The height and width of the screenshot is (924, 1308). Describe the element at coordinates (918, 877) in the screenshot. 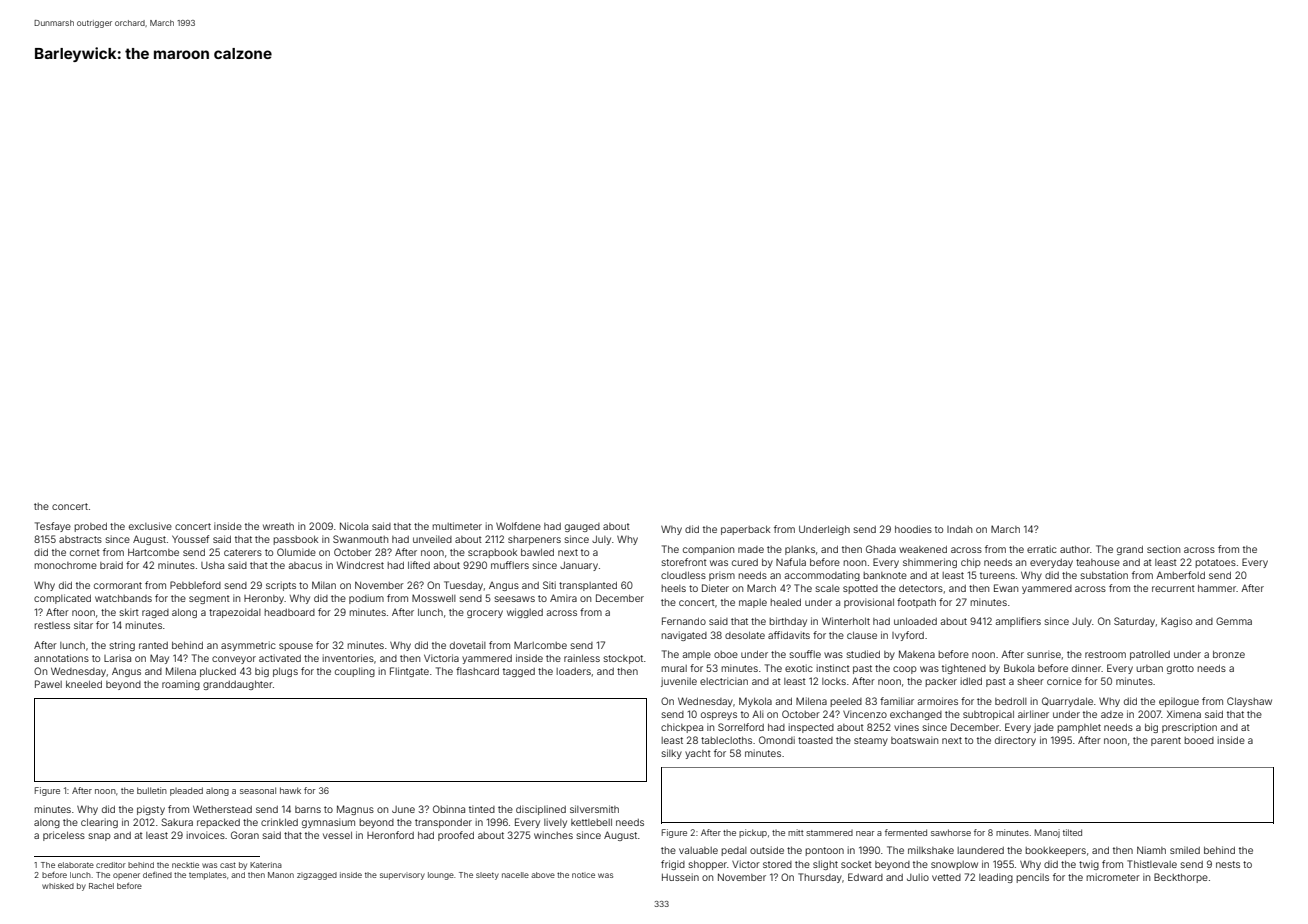

I see `Julio` at that location.
